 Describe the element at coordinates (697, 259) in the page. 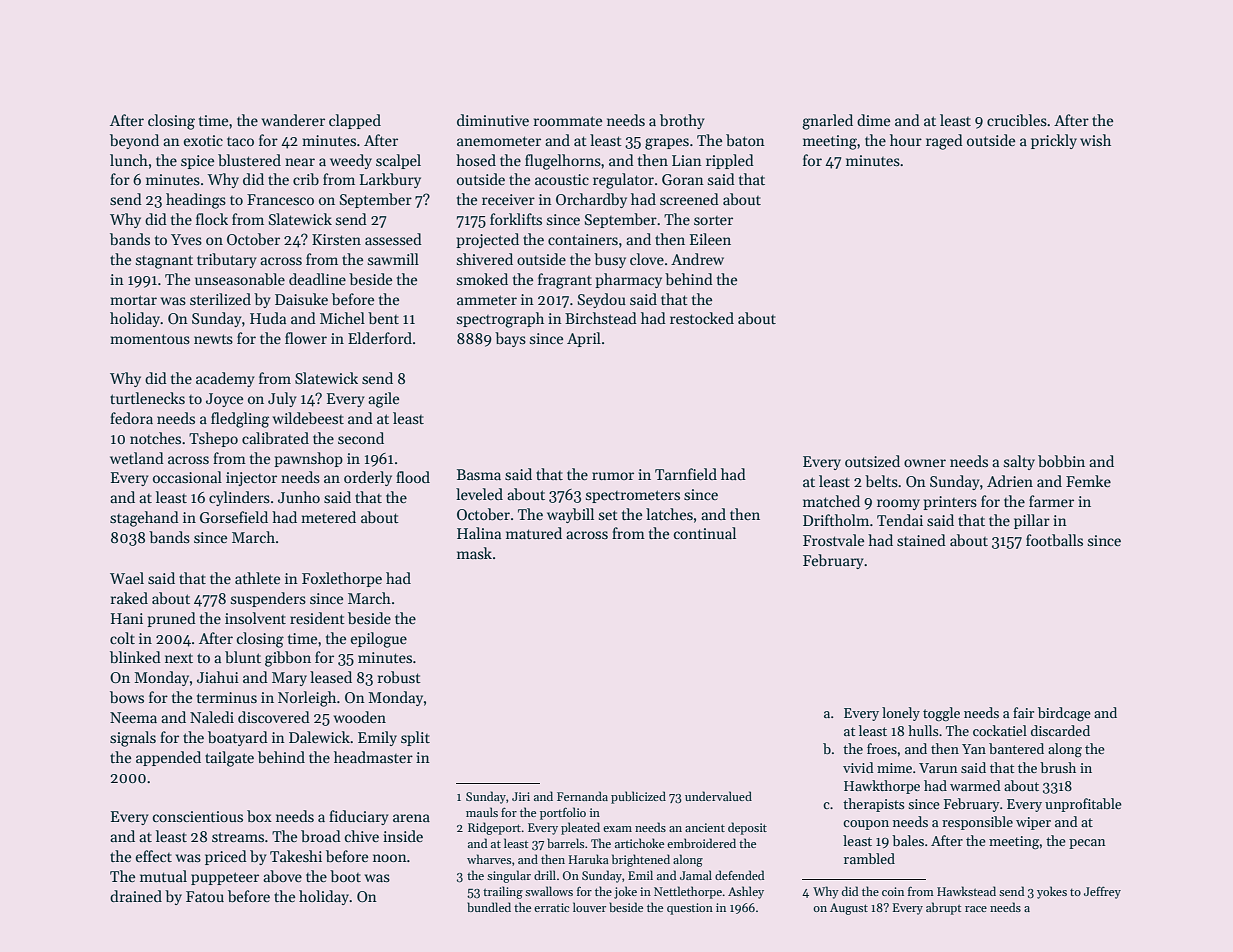

I see `Andrew` at that location.
